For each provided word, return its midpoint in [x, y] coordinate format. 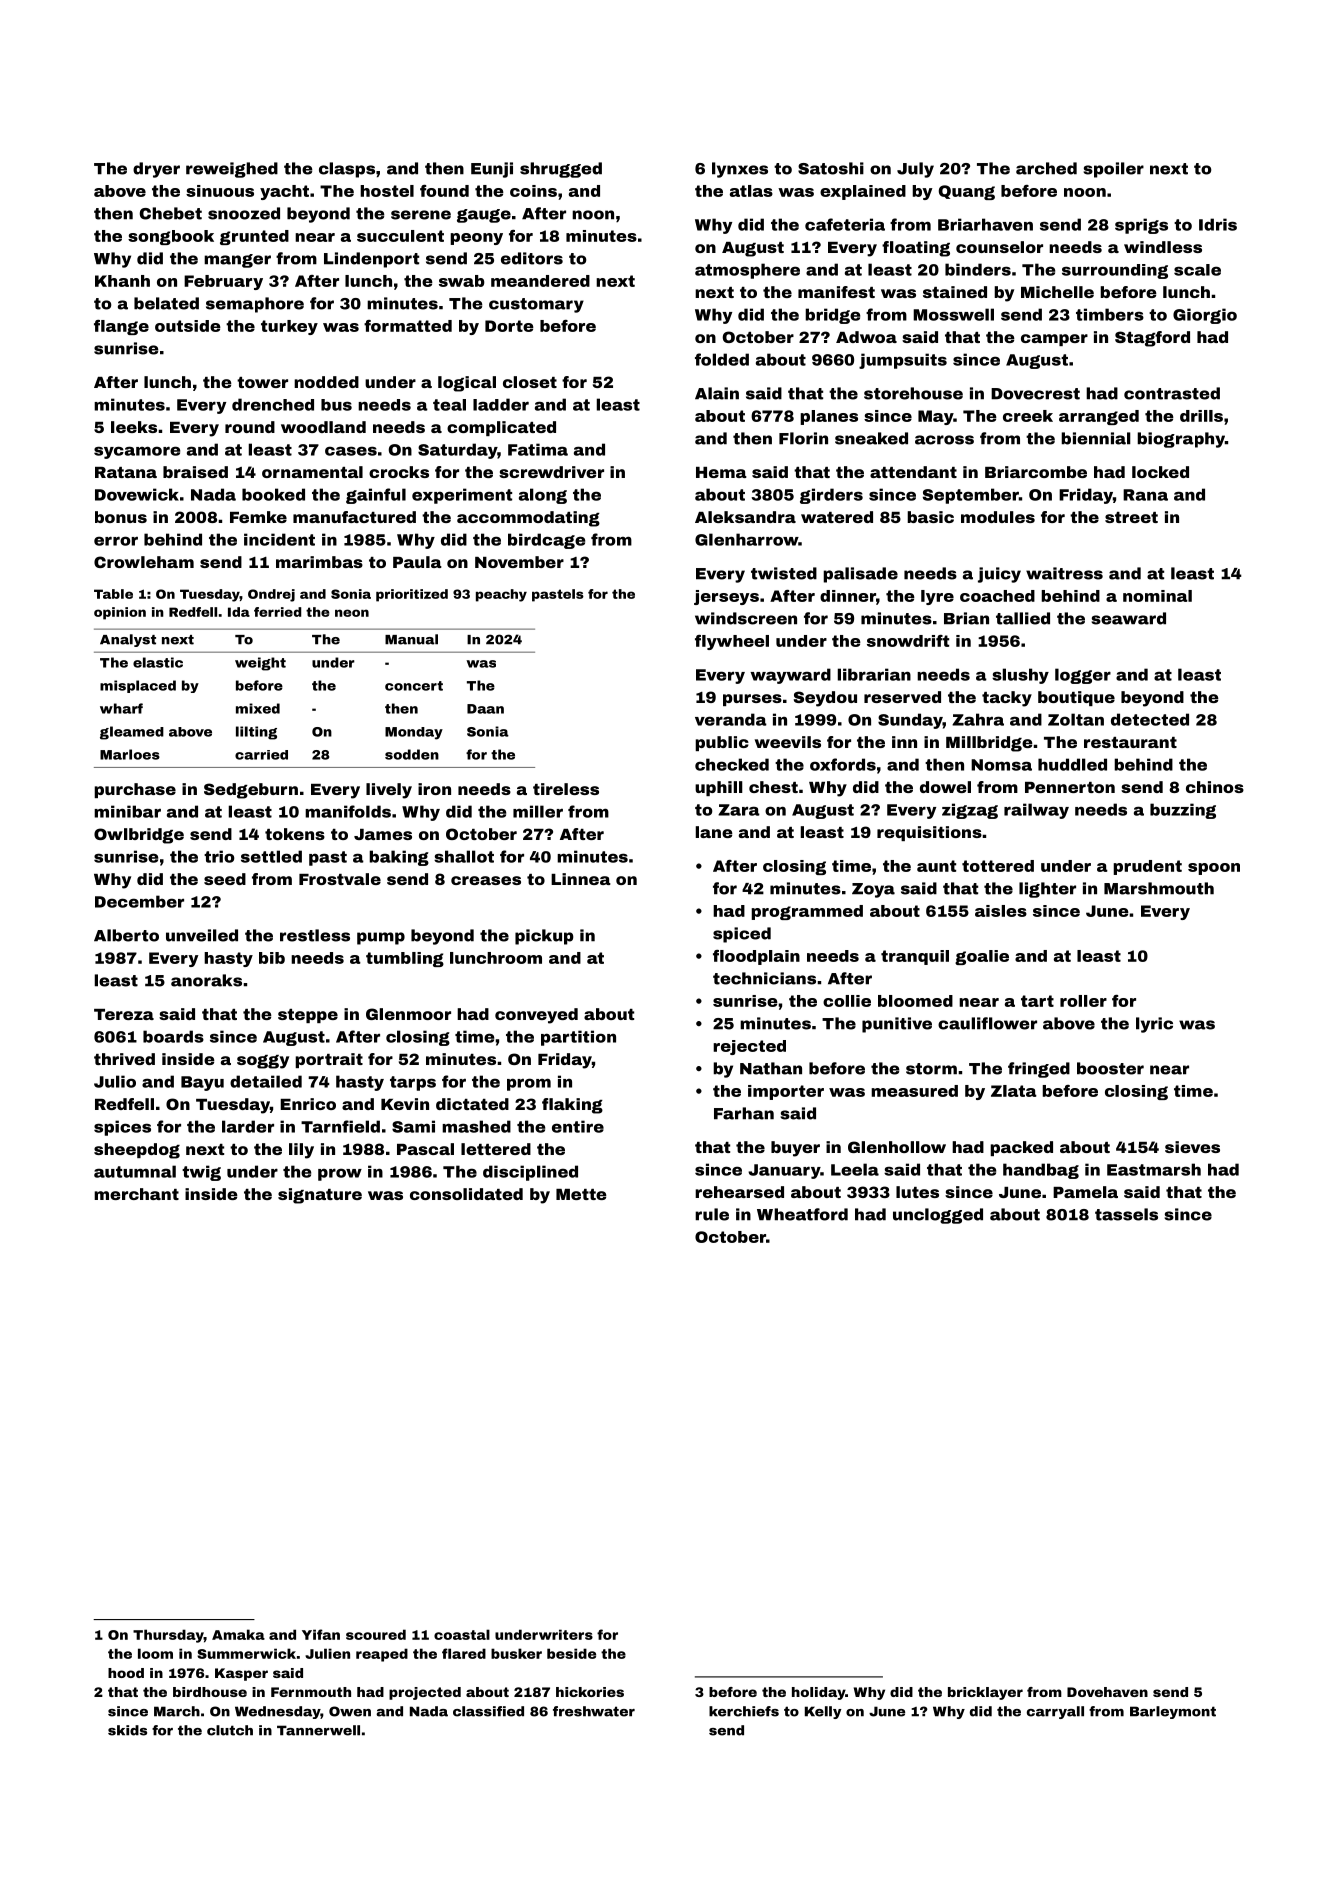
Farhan [744, 1113]
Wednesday [277, 1712]
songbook [171, 237]
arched [1046, 168]
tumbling [405, 959]
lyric [1154, 1025]
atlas [751, 191]
